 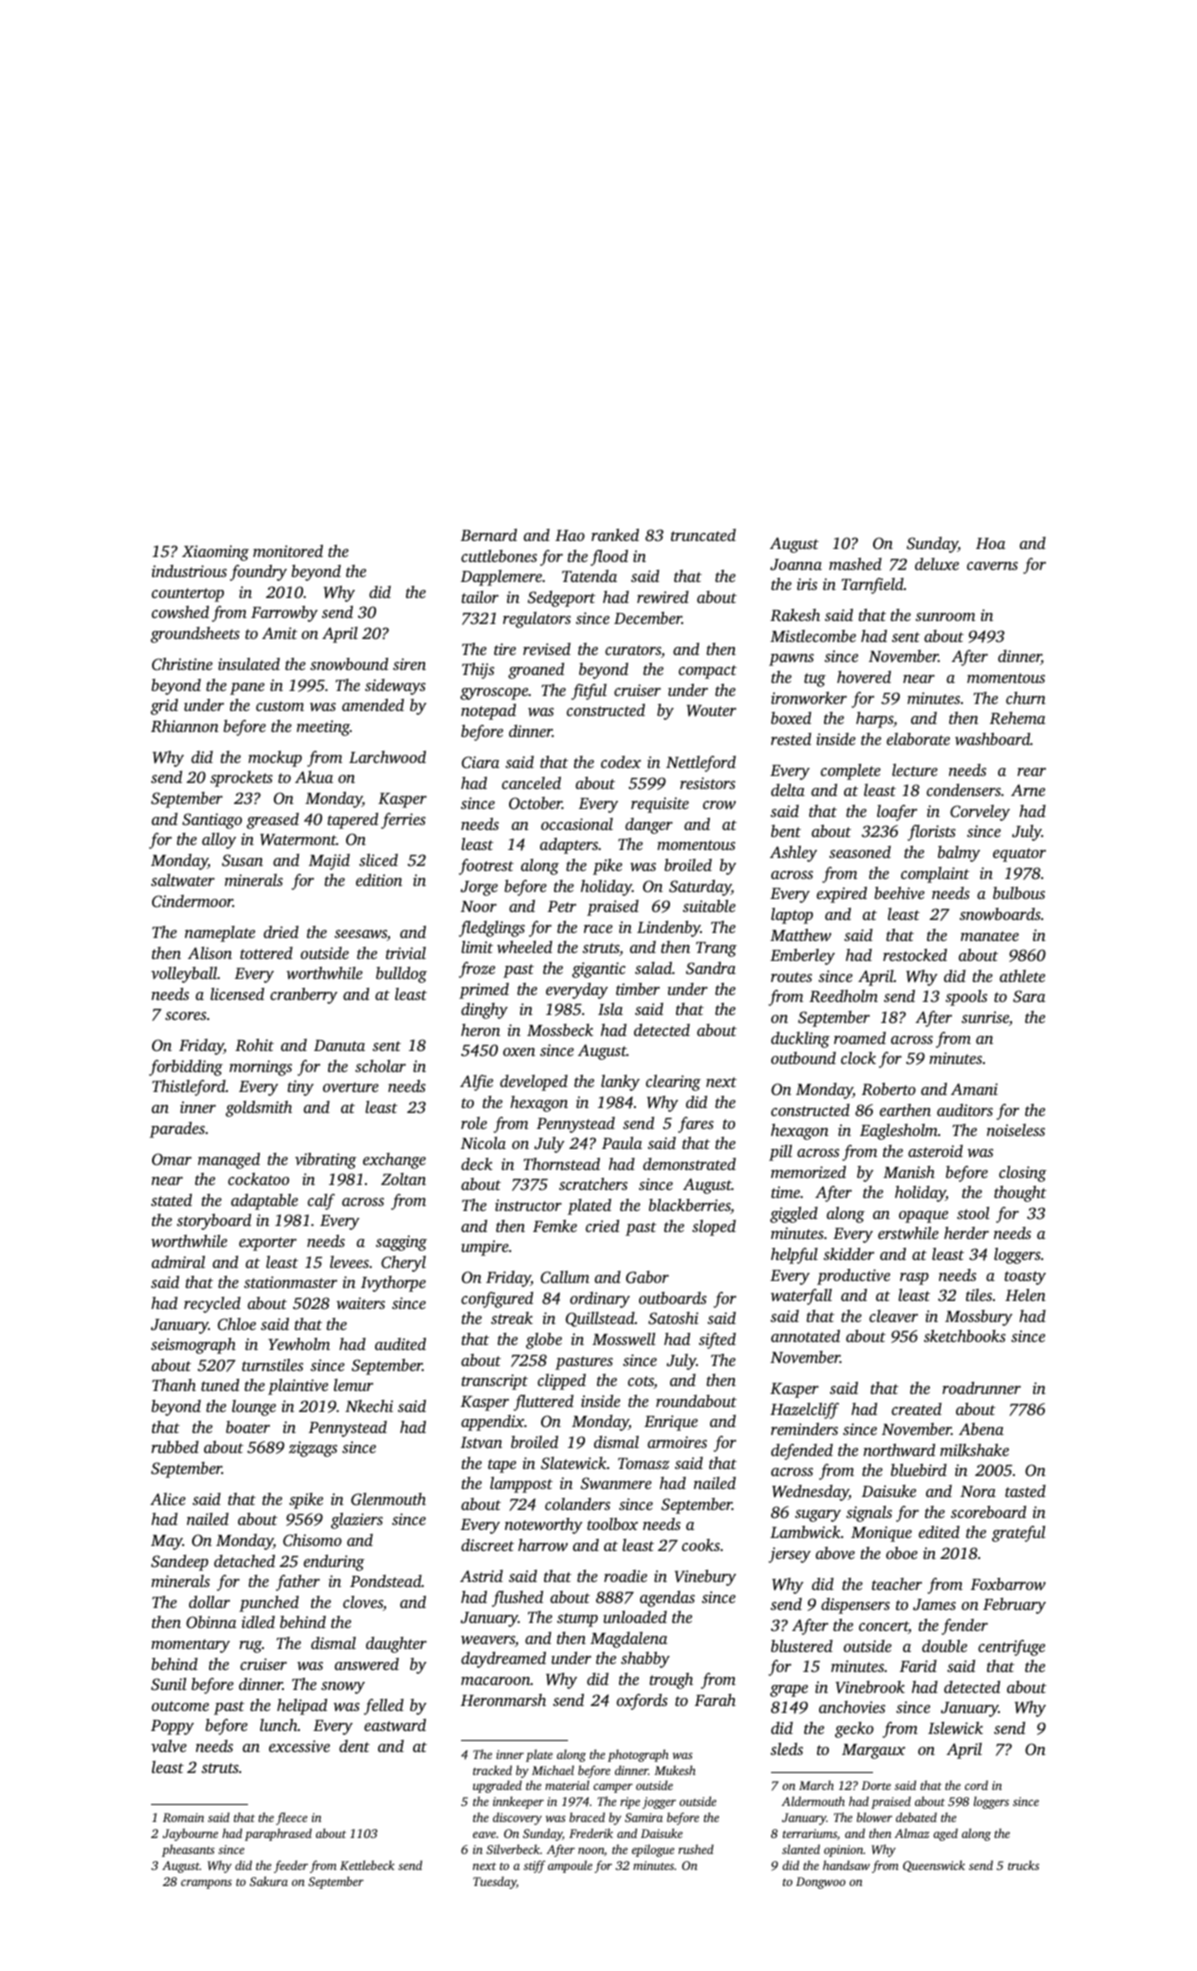 I want to click on Akua, so click(x=314, y=777).
